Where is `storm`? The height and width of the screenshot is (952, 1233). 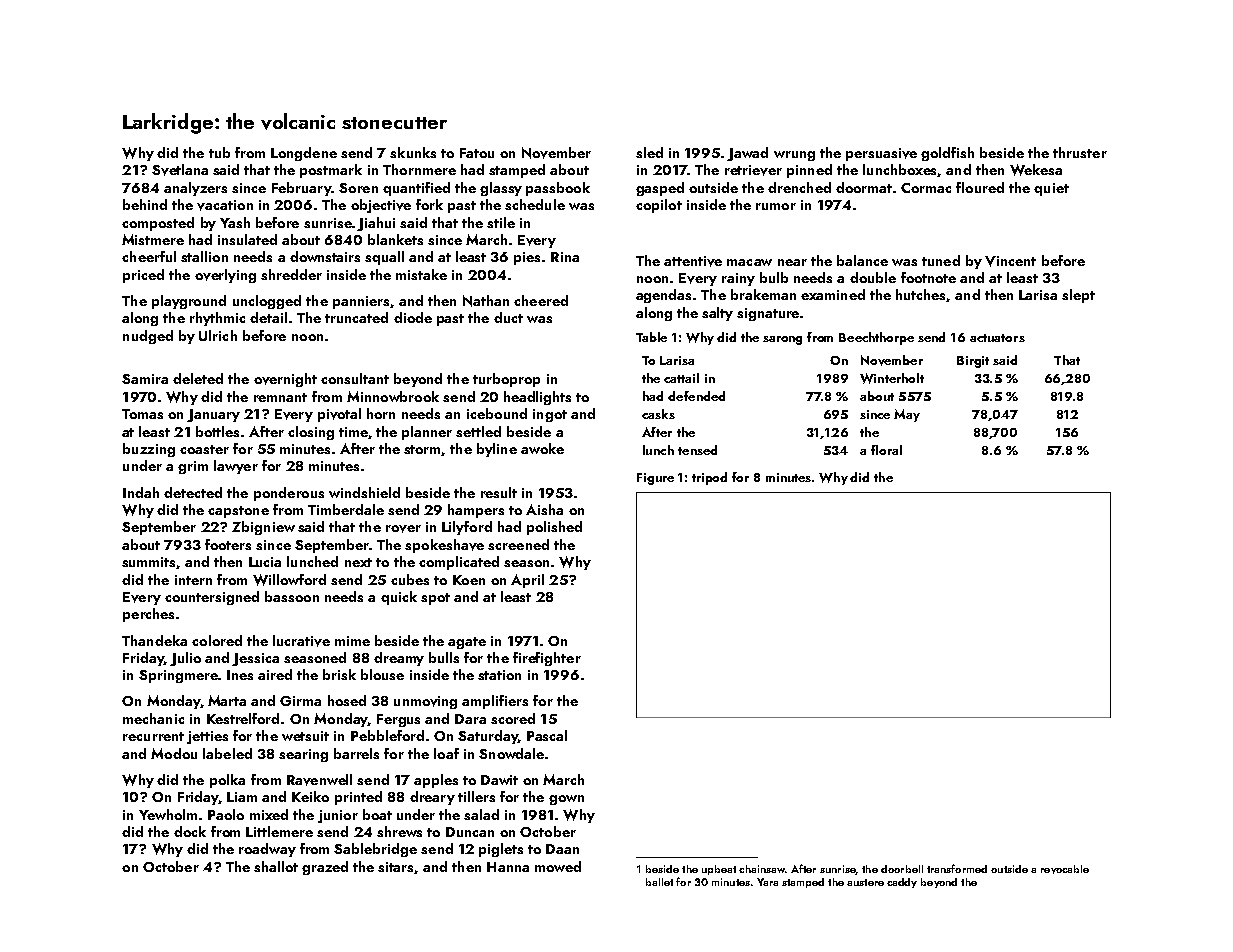 storm is located at coordinates (423, 450).
